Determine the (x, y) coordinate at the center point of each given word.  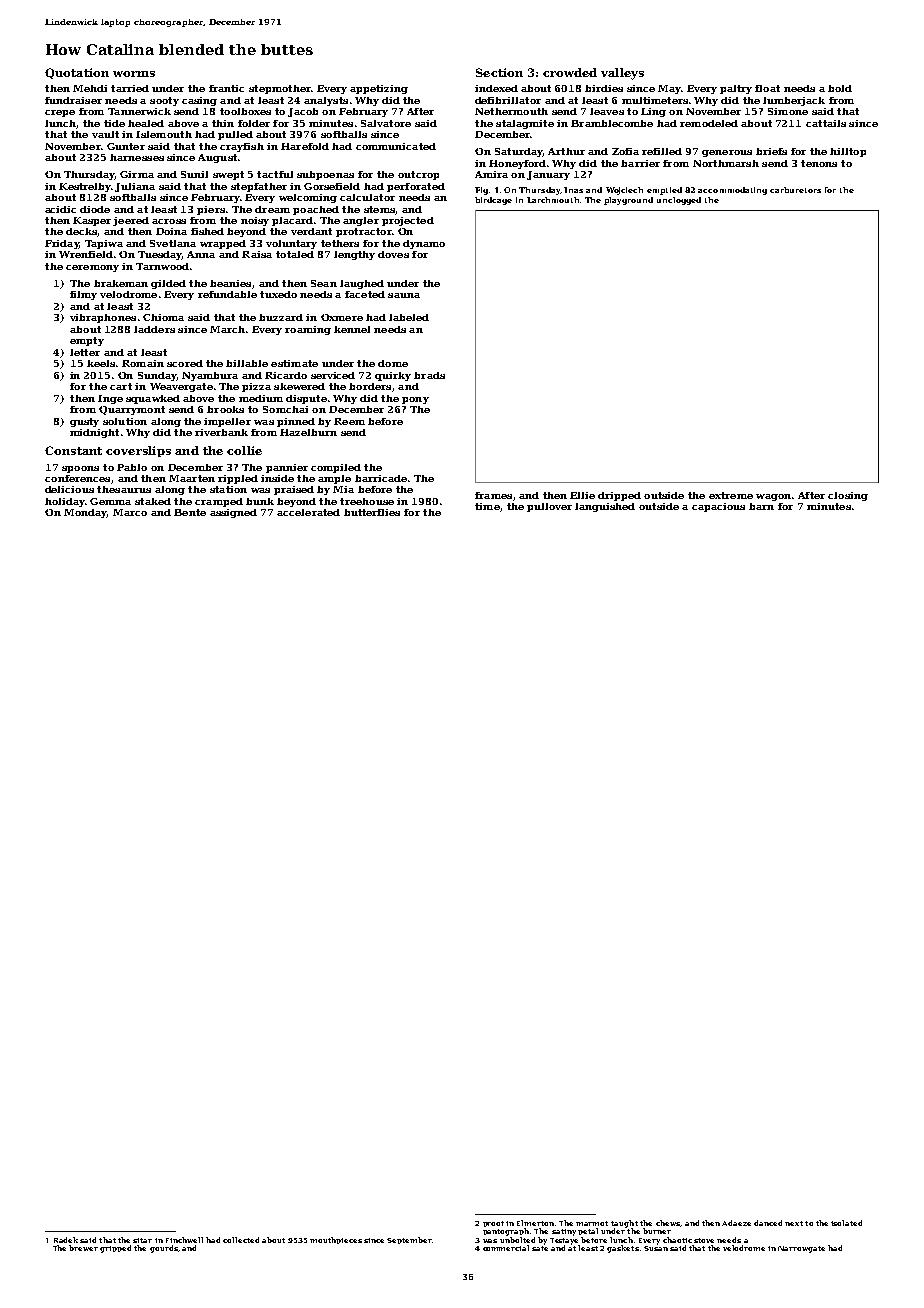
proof (493, 1224)
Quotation (77, 73)
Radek (66, 1240)
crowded (570, 72)
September (409, 1240)
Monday (85, 513)
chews (668, 1223)
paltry (736, 89)
